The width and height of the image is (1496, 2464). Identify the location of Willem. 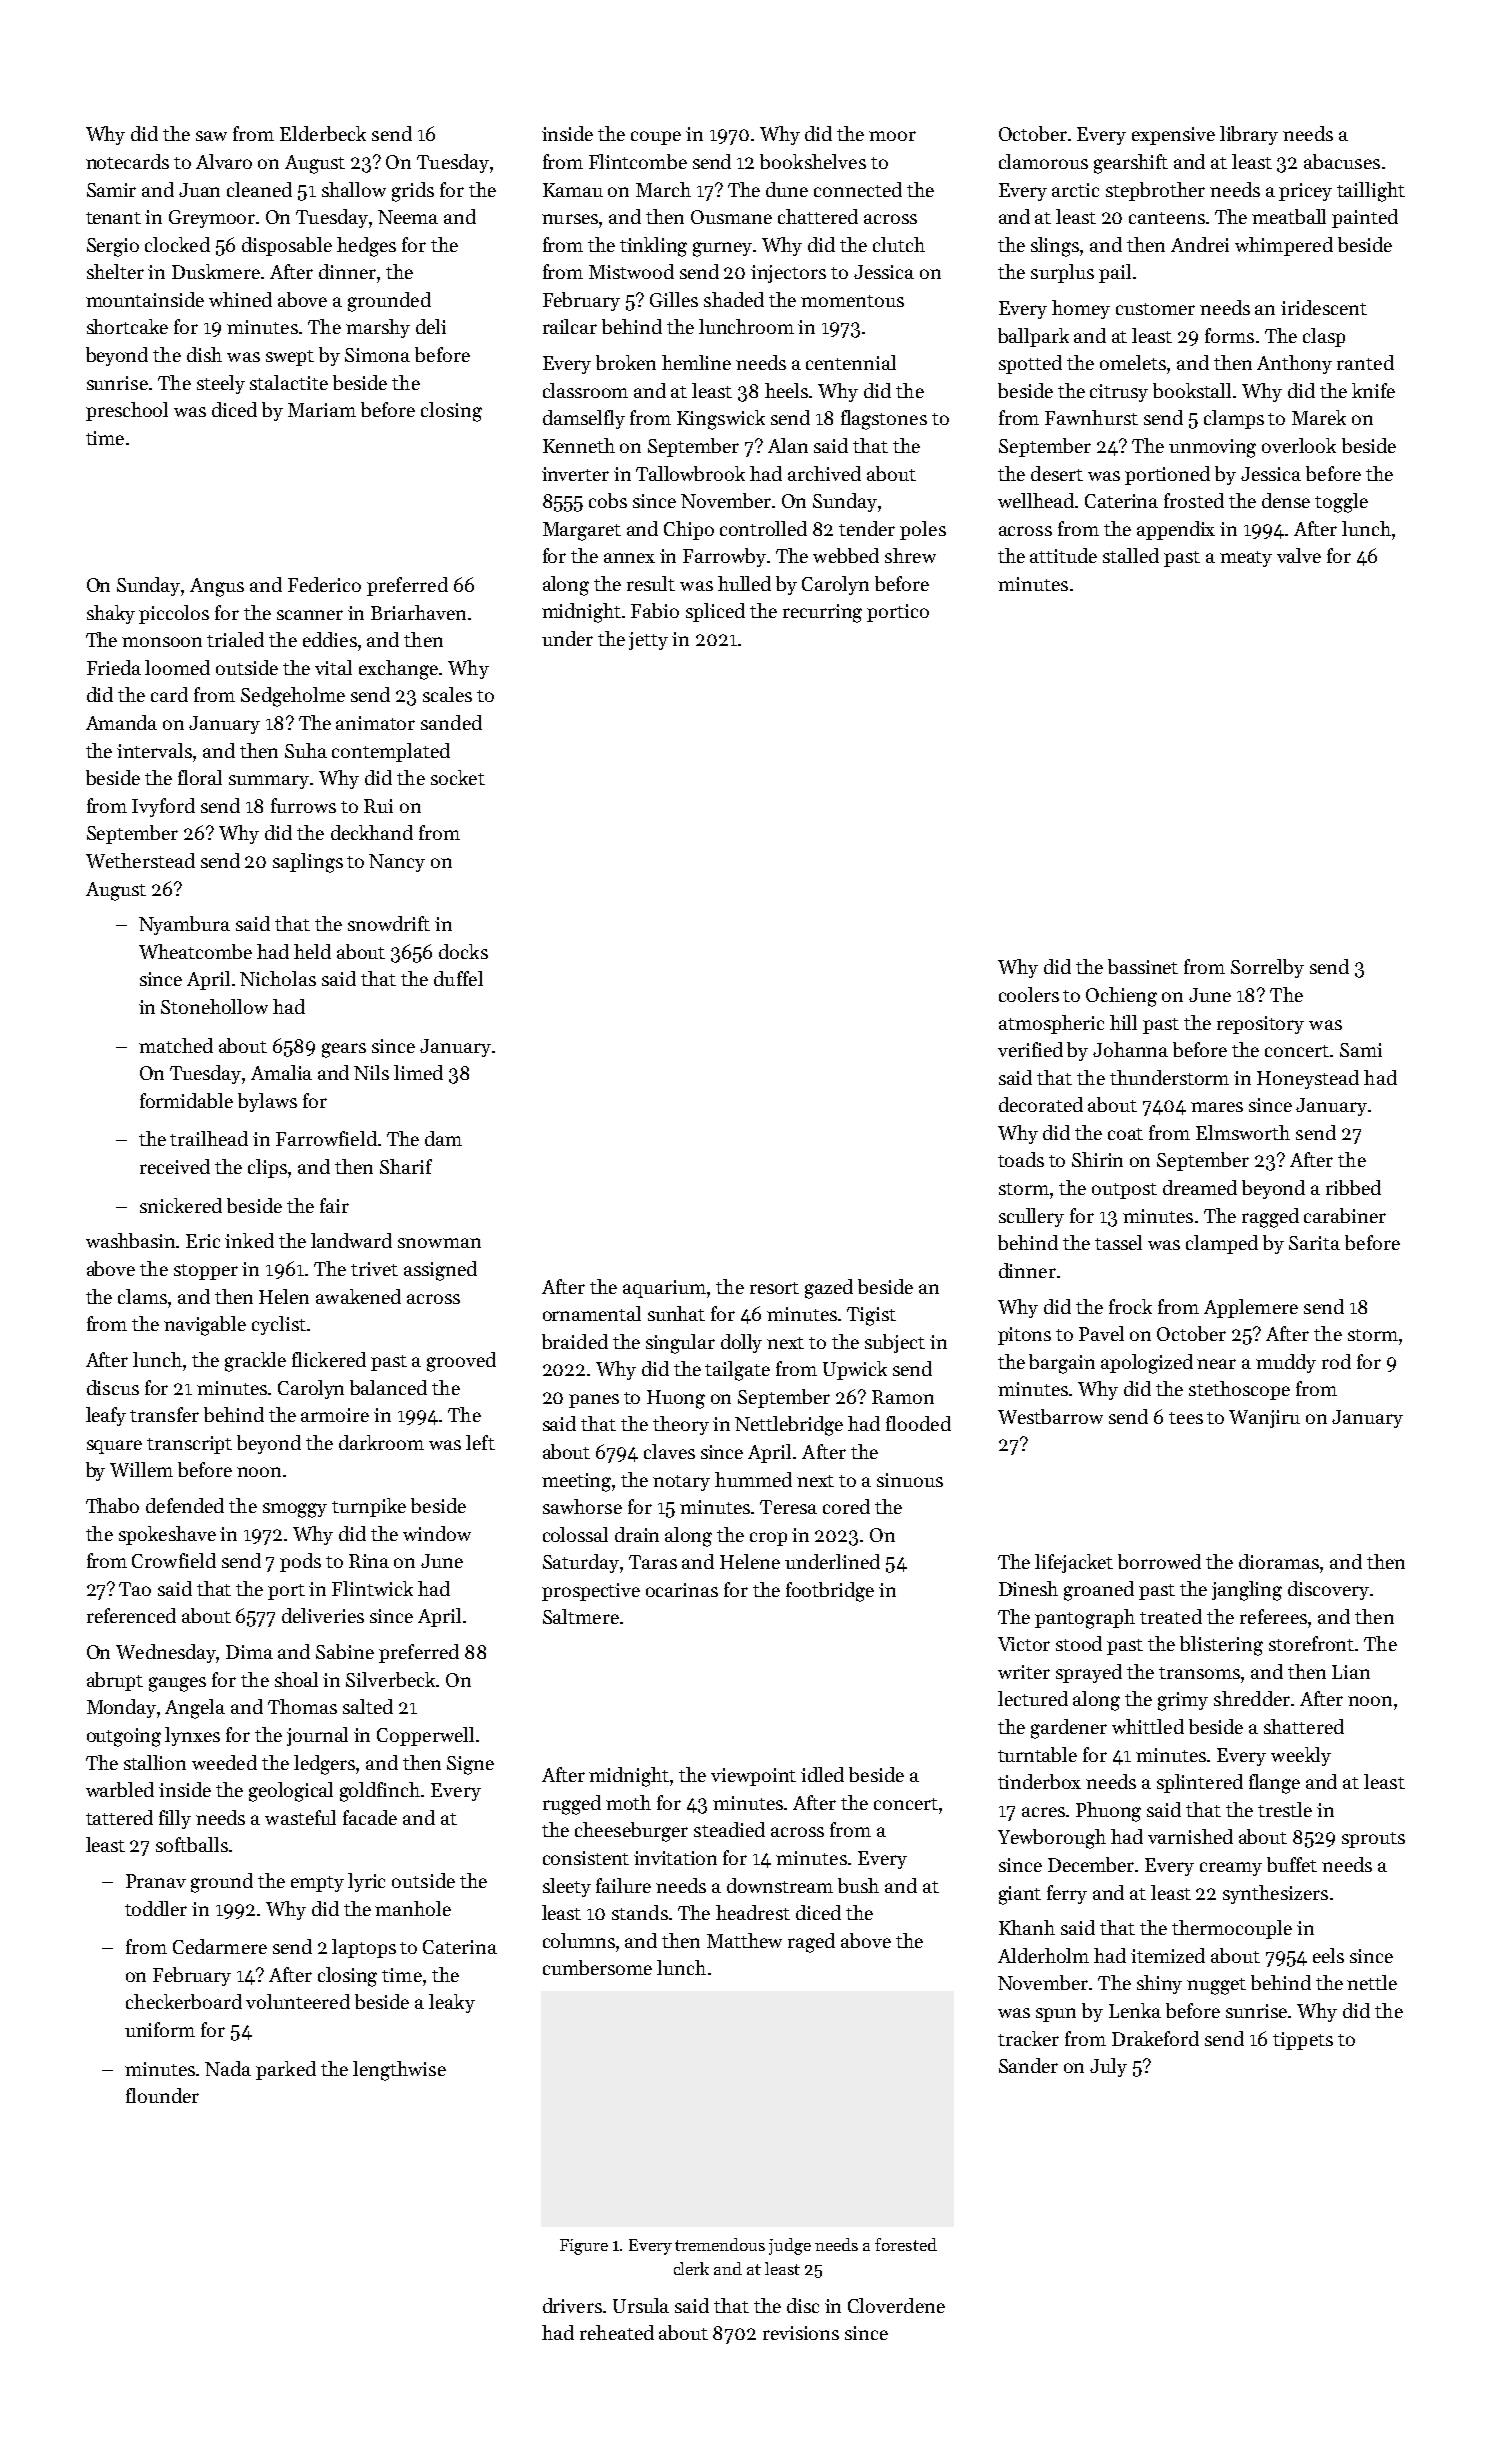
(141, 1469).
